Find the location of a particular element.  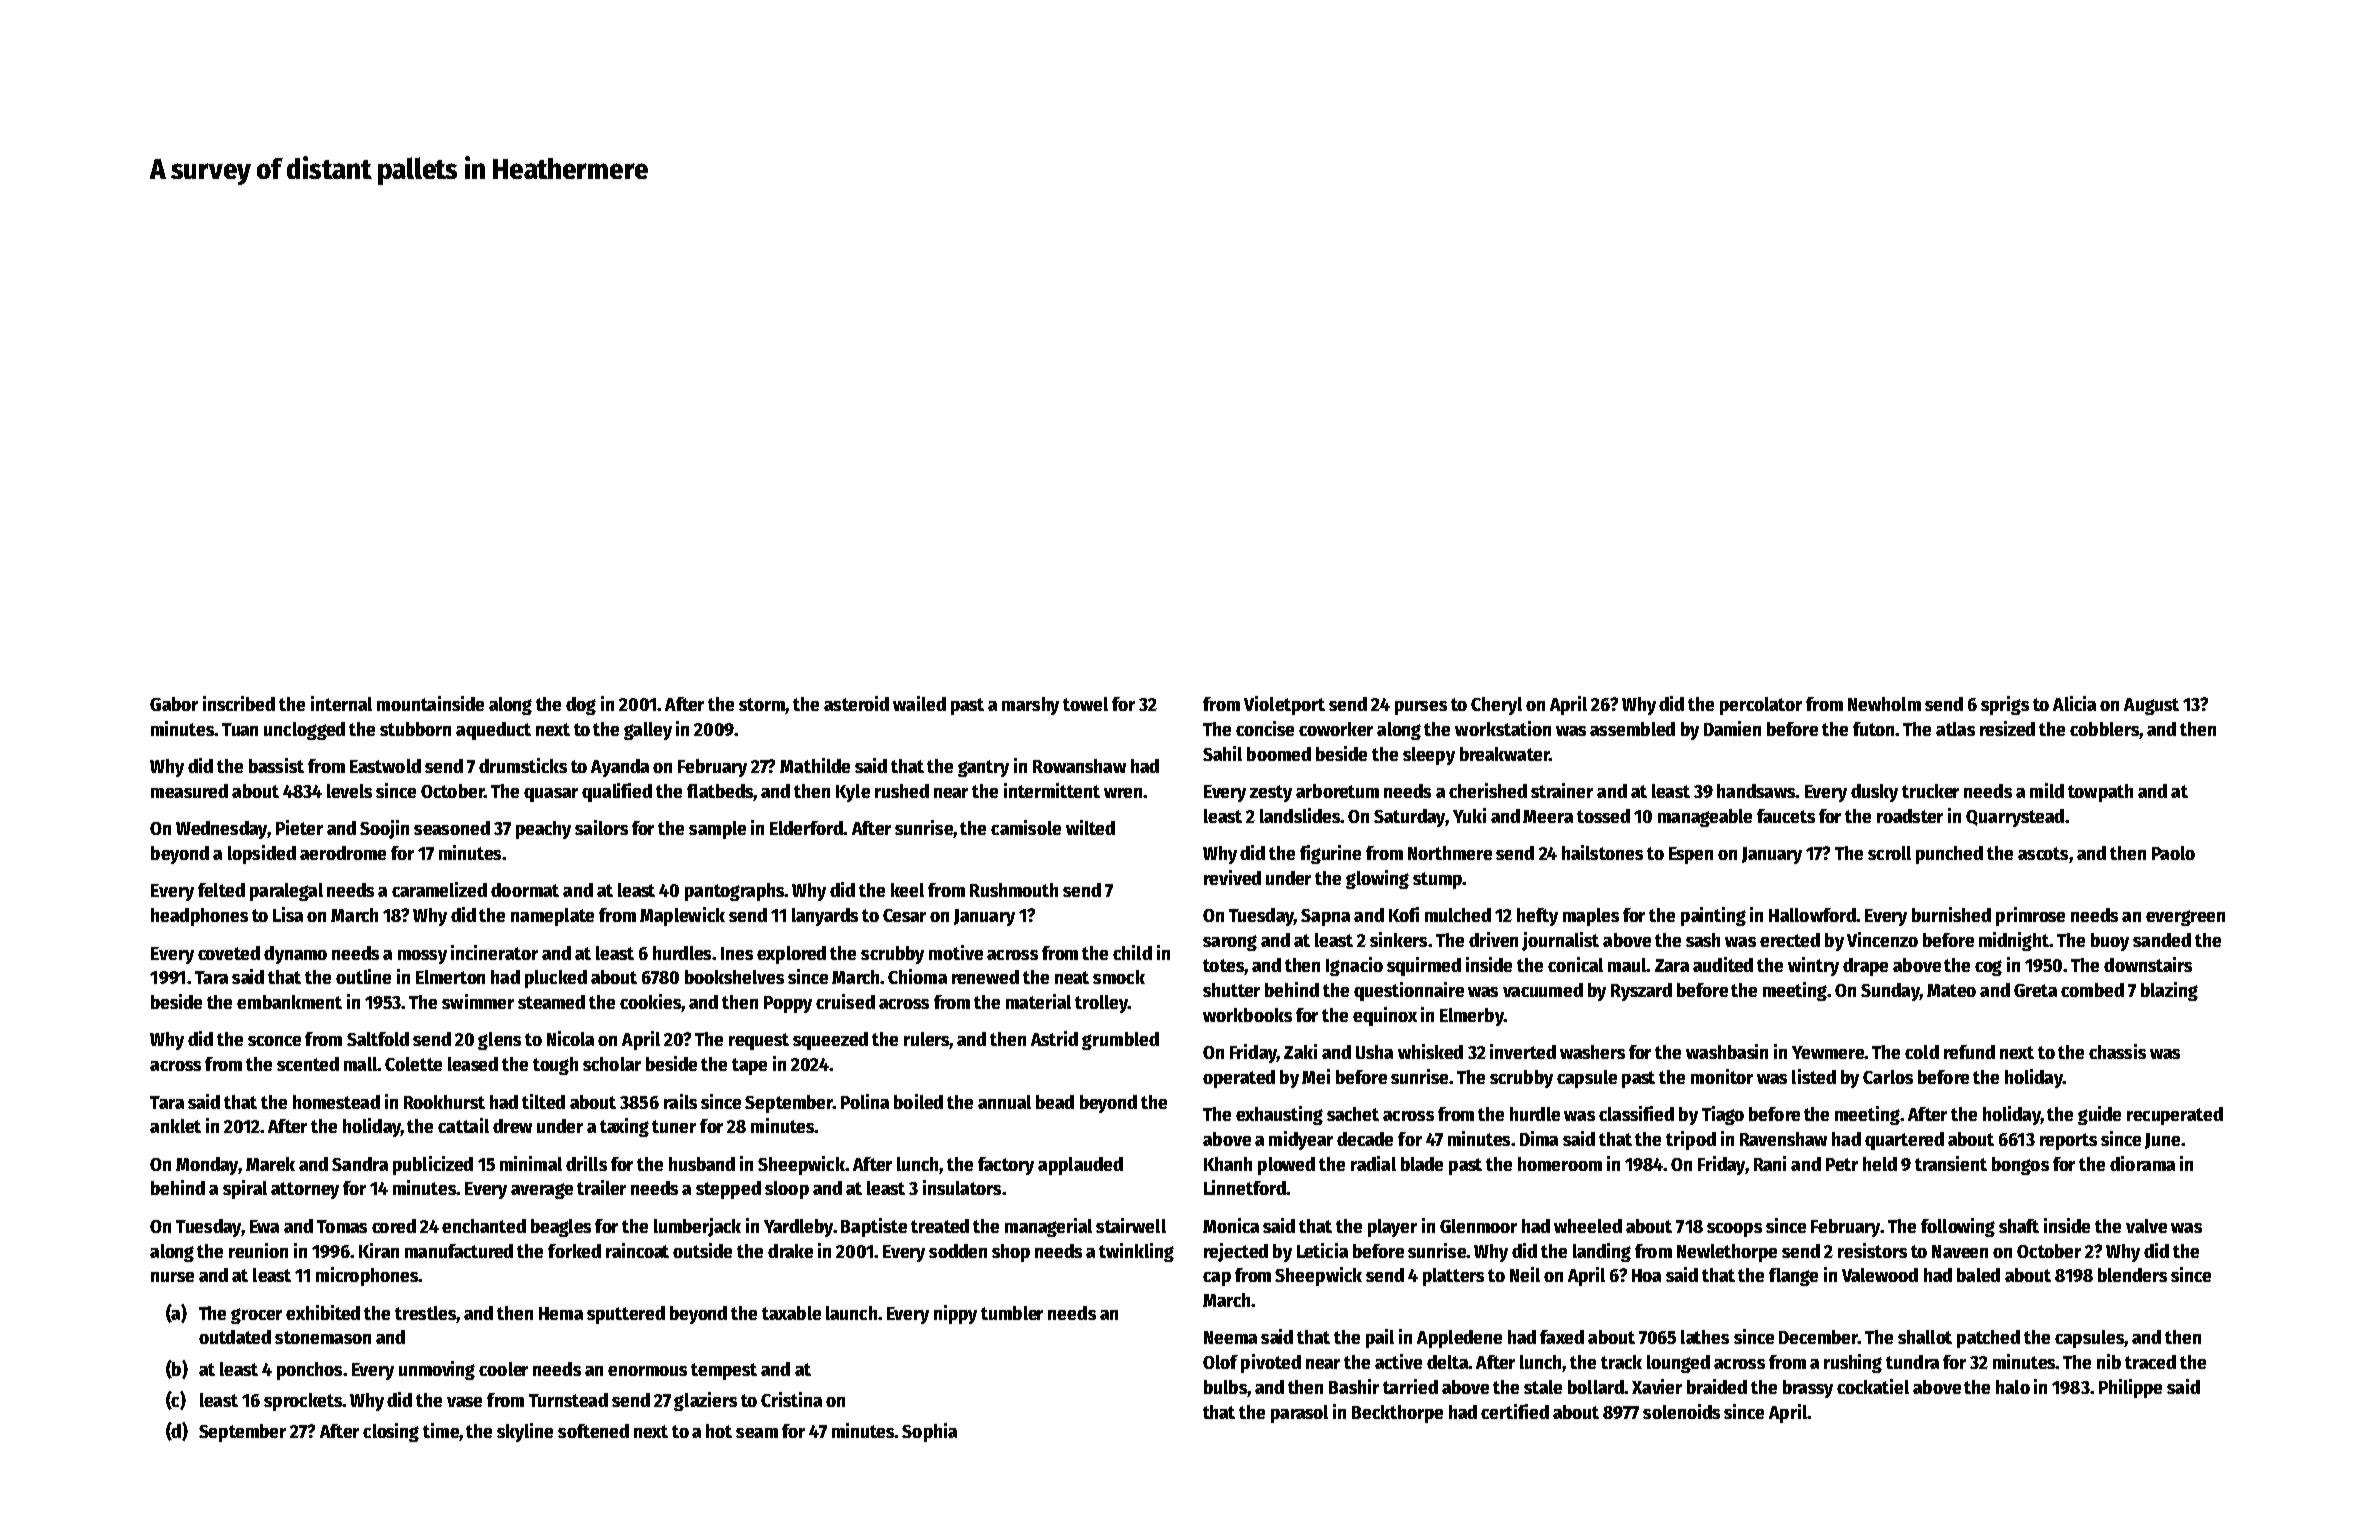

sprockets is located at coordinates (303, 1402).
